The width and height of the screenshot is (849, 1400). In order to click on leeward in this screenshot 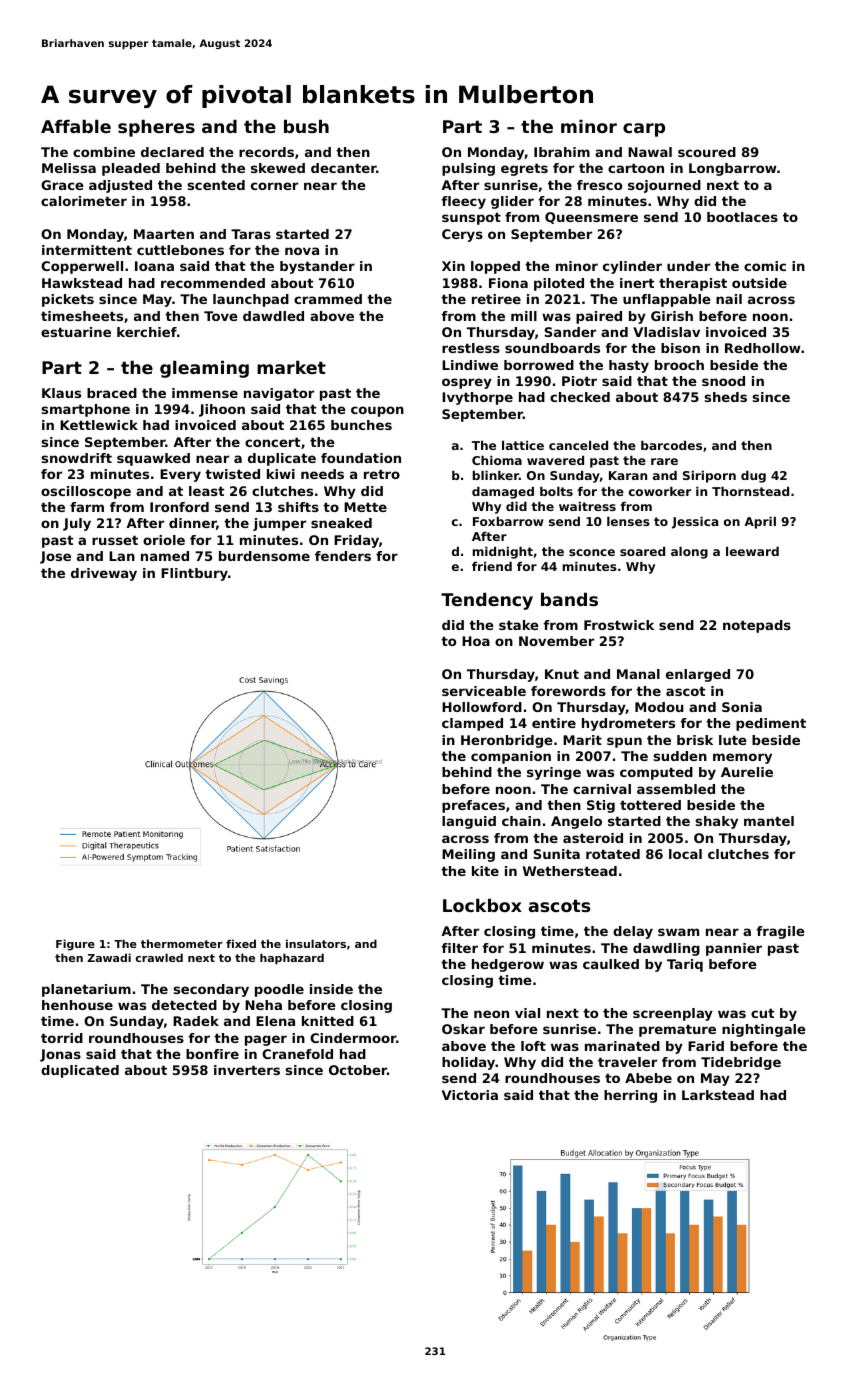, I will do `click(752, 551)`.
